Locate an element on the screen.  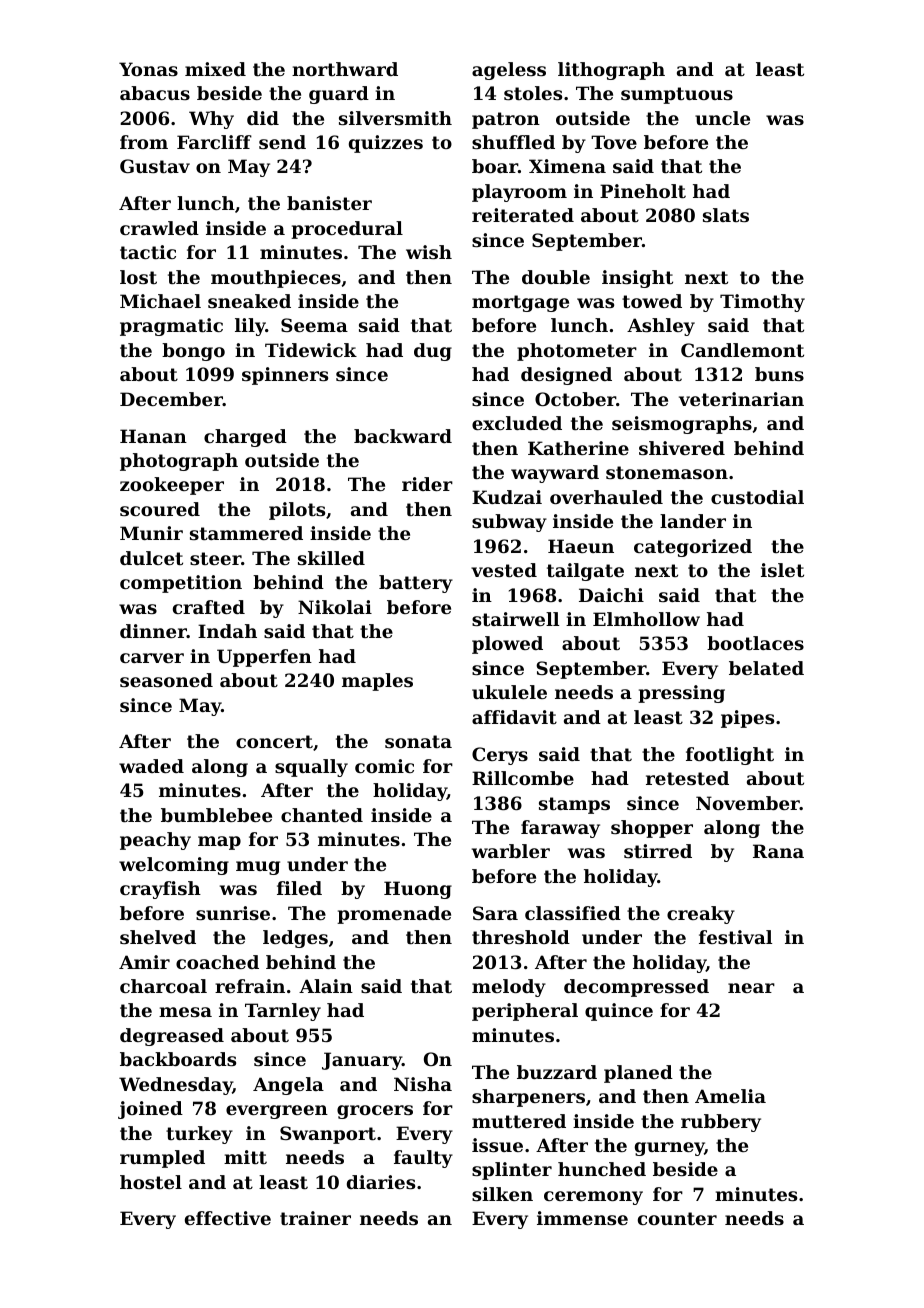
spinners is located at coordinates (285, 376).
